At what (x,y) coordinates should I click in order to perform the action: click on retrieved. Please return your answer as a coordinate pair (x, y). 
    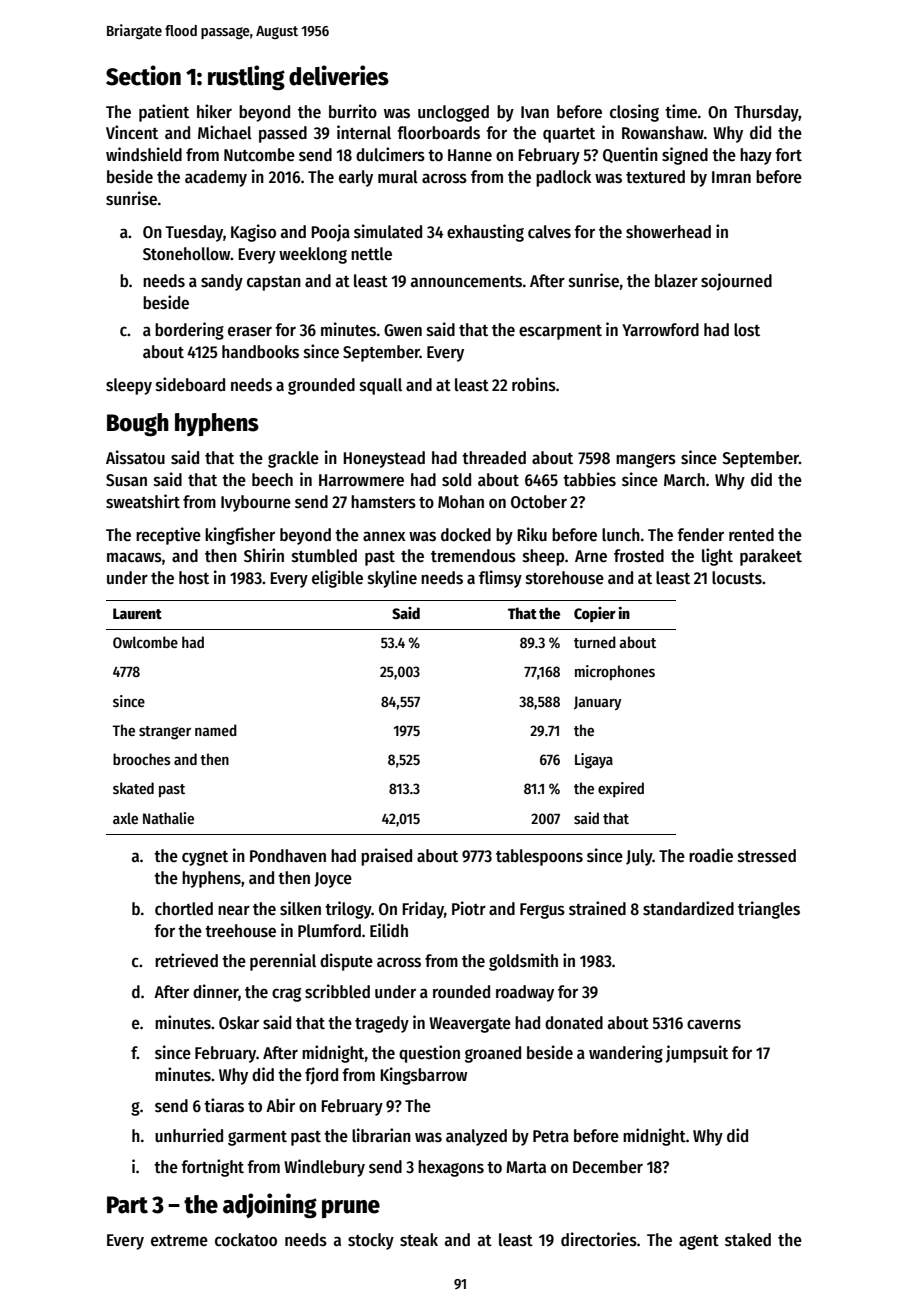
    Looking at the image, I should click on (186, 960).
